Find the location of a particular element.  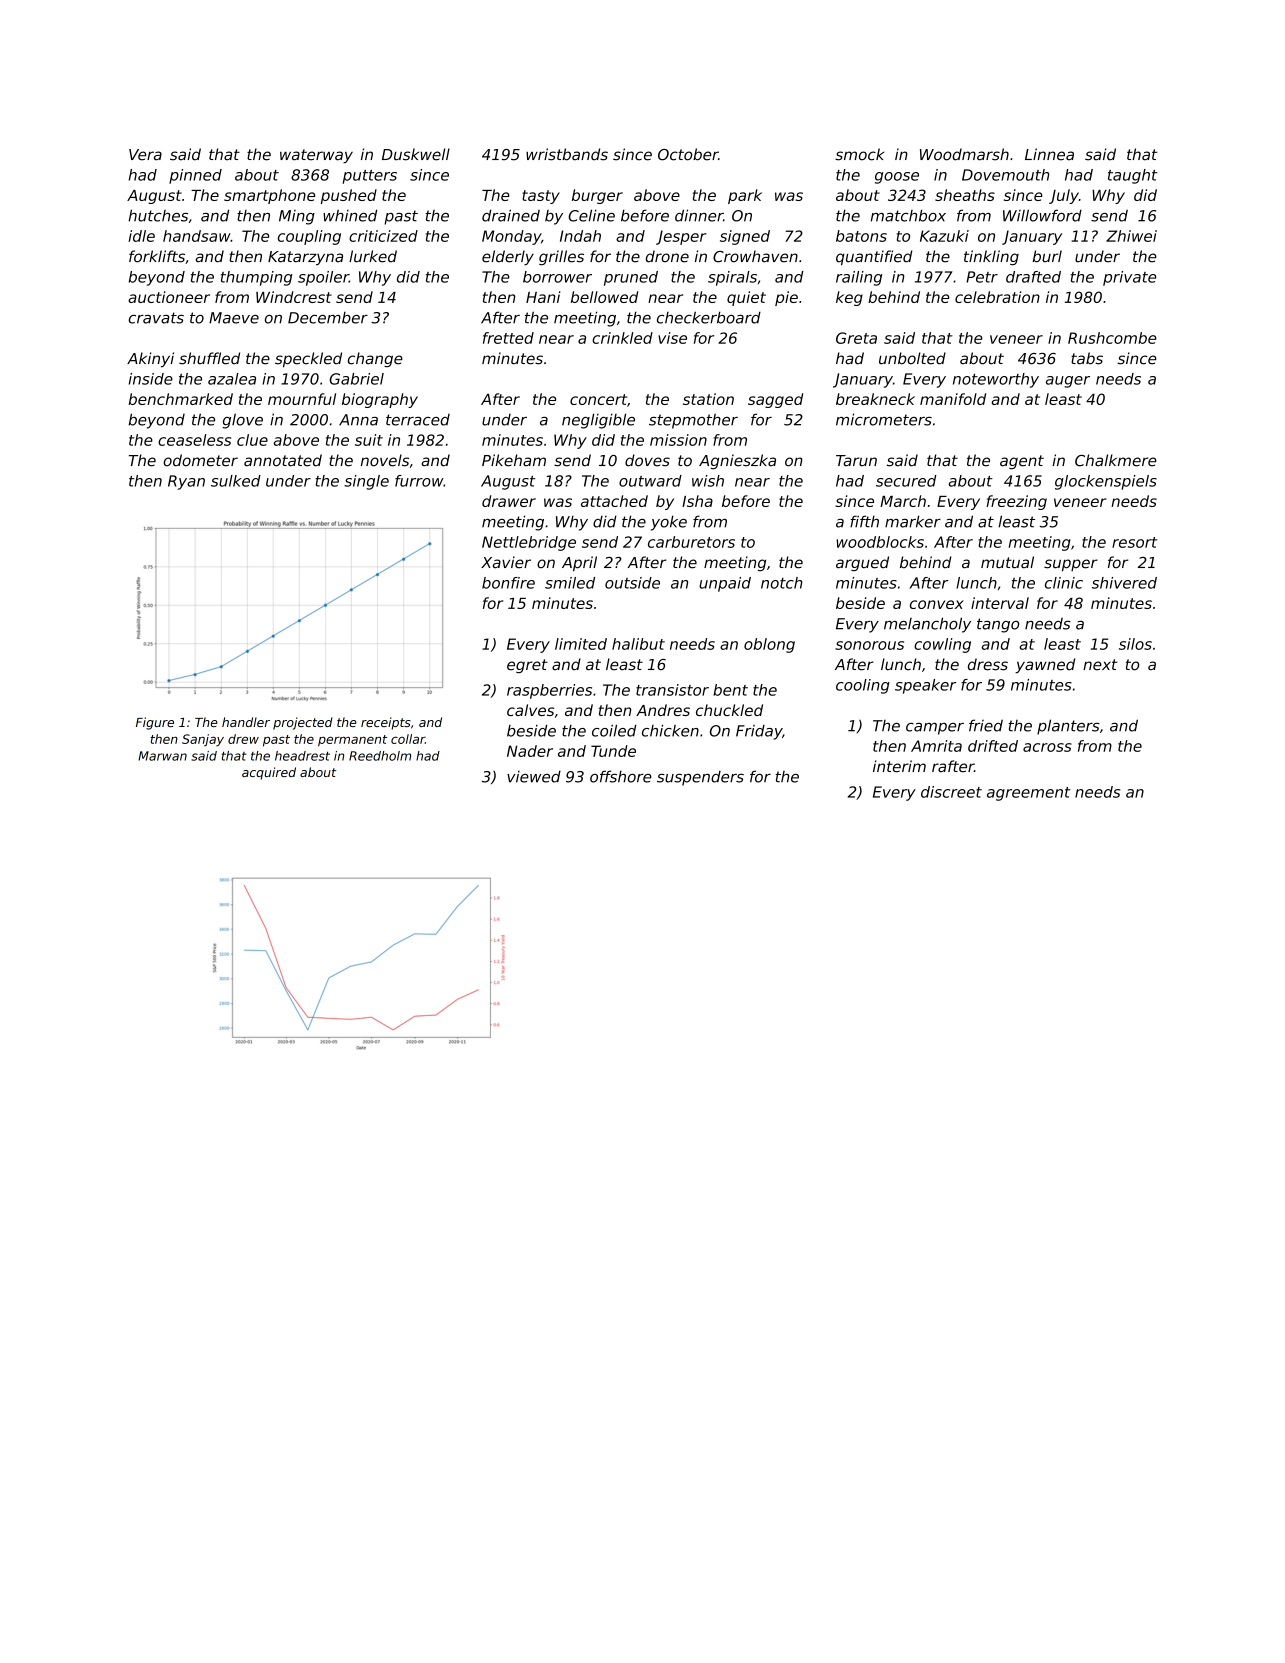

idle is located at coordinates (141, 236).
